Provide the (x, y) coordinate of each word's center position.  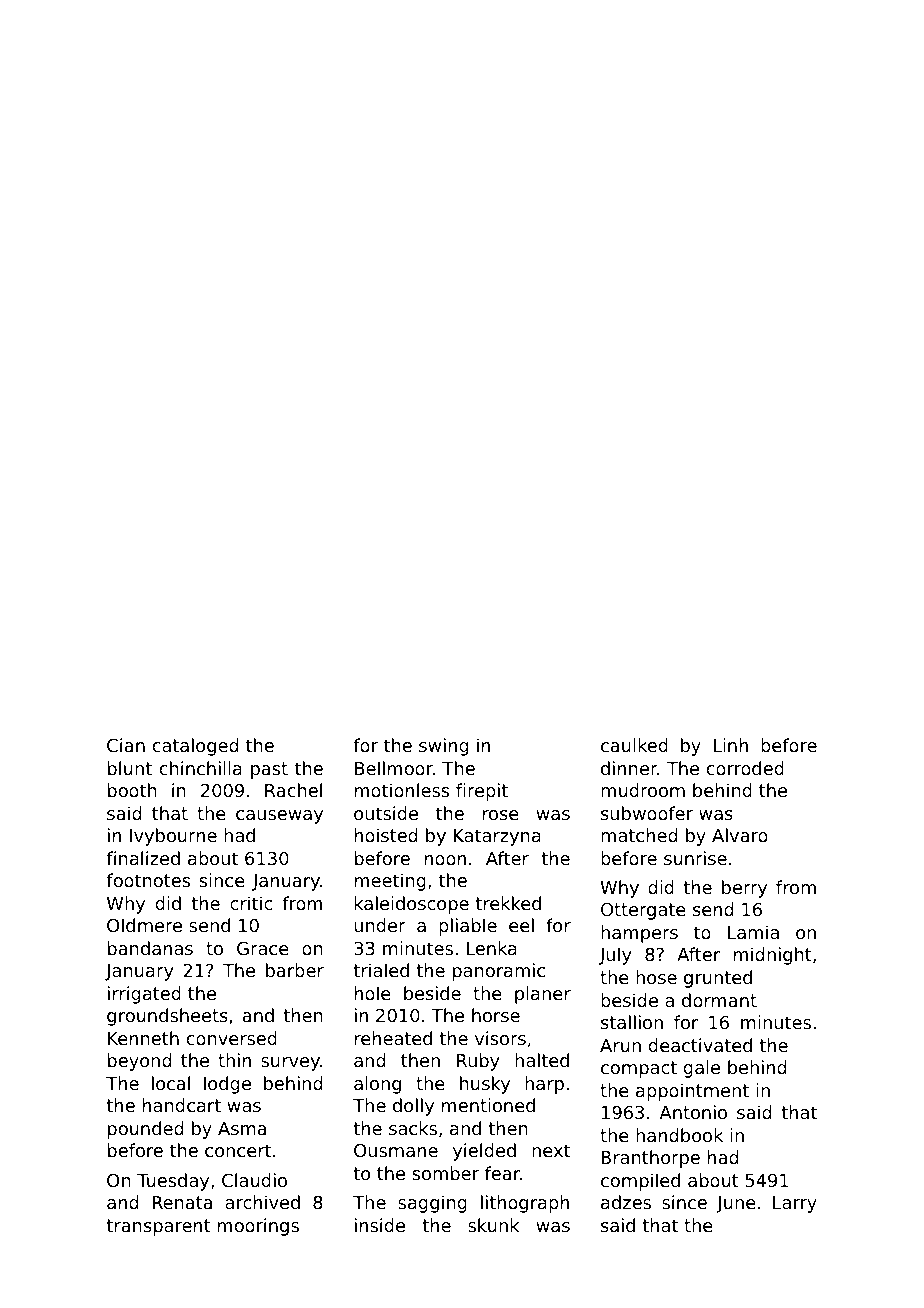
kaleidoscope (412, 905)
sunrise (695, 858)
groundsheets (167, 1017)
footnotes (148, 880)
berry (744, 889)
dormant (719, 1000)
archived (262, 1202)
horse (496, 1015)
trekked (508, 903)
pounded (145, 1130)
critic (251, 903)
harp (544, 1085)
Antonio (693, 1112)
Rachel (293, 790)
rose (501, 815)
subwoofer (647, 813)
